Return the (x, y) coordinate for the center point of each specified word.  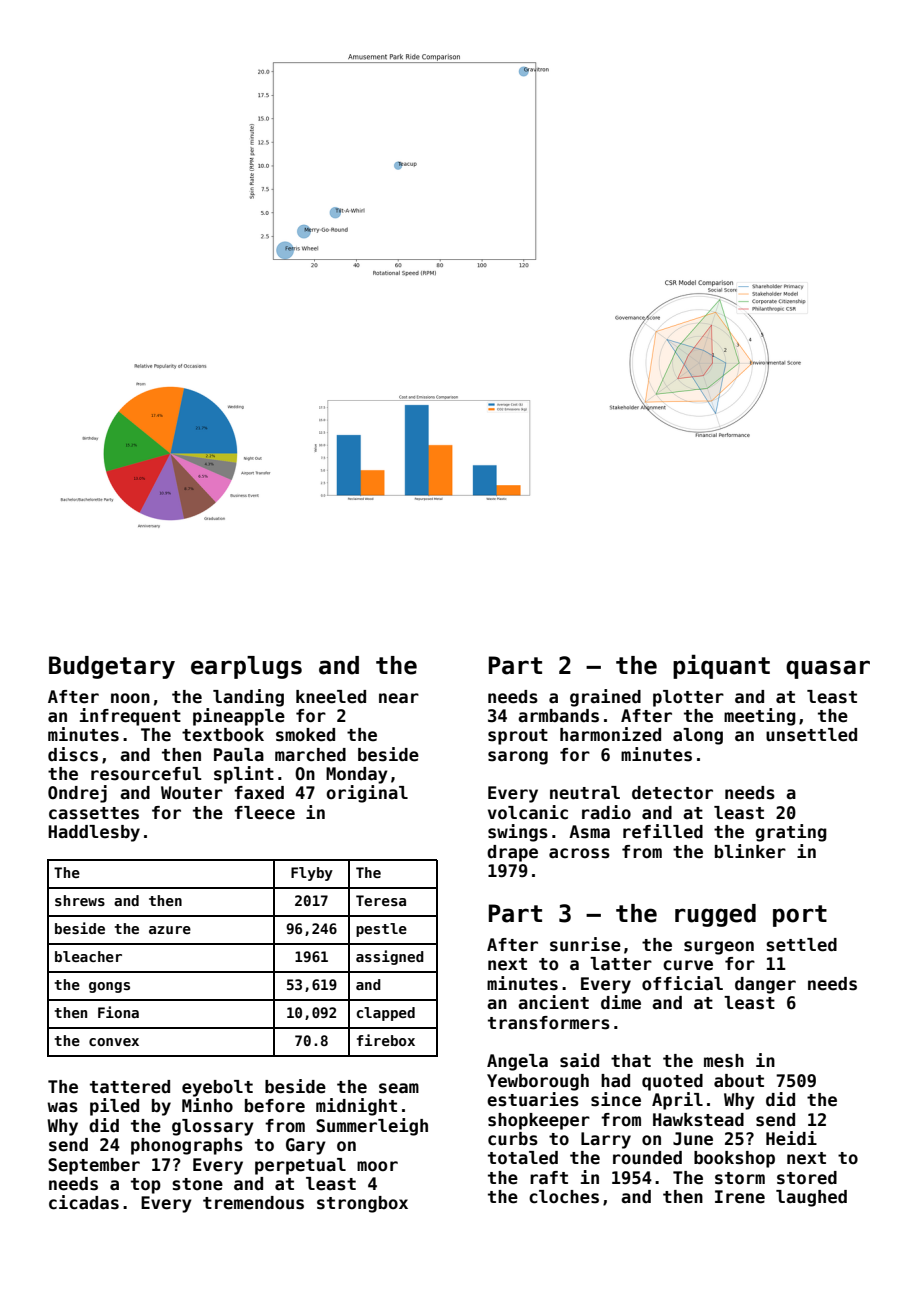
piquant (721, 666)
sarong (518, 758)
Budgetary (112, 667)
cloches (564, 1197)
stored (807, 1178)
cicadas (84, 1202)
